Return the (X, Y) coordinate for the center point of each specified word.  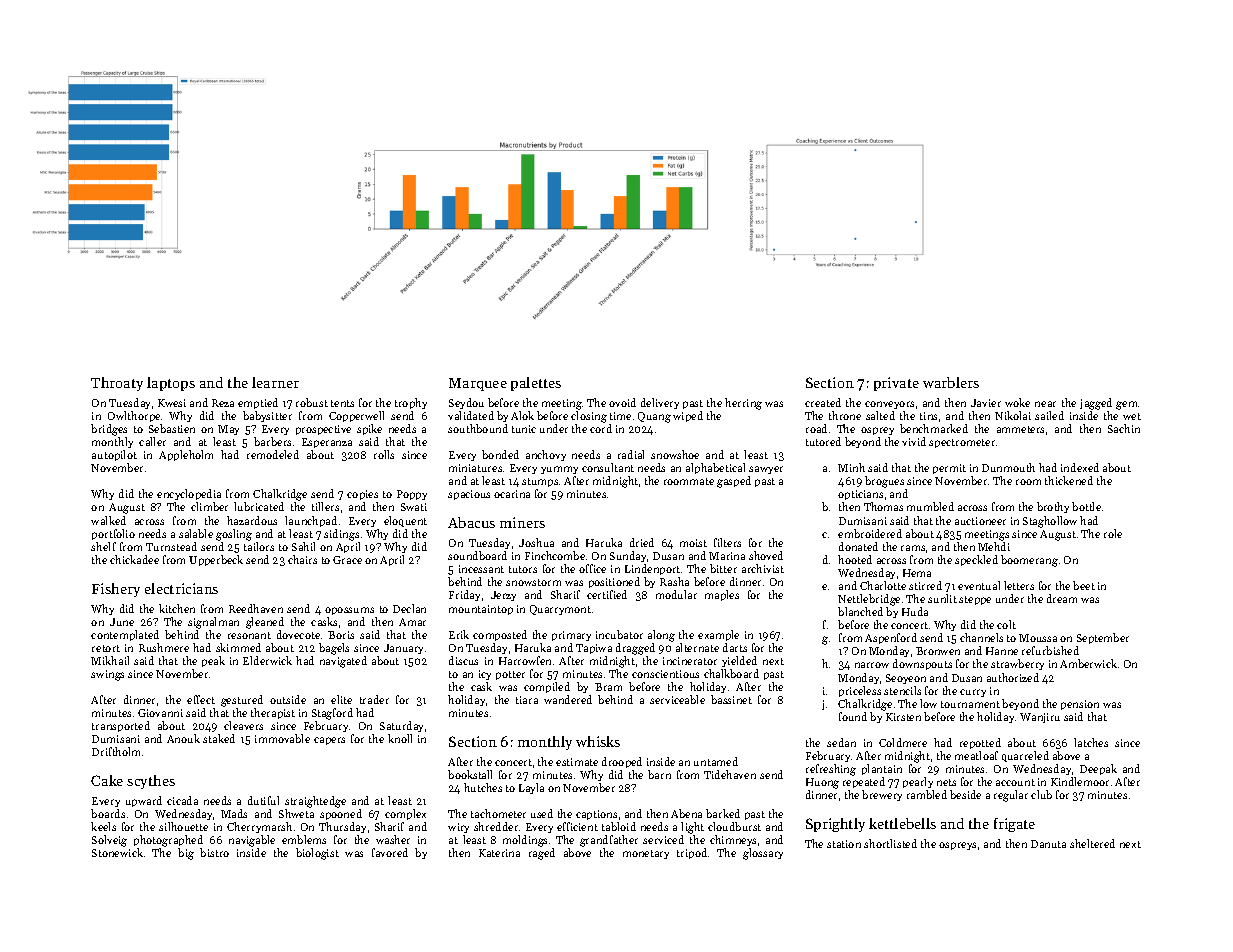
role (1113, 533)
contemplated (125, 635)
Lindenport (652, 569)
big (186, 854)
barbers (272, 441)
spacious (469, 495)
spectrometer (962, 443)
